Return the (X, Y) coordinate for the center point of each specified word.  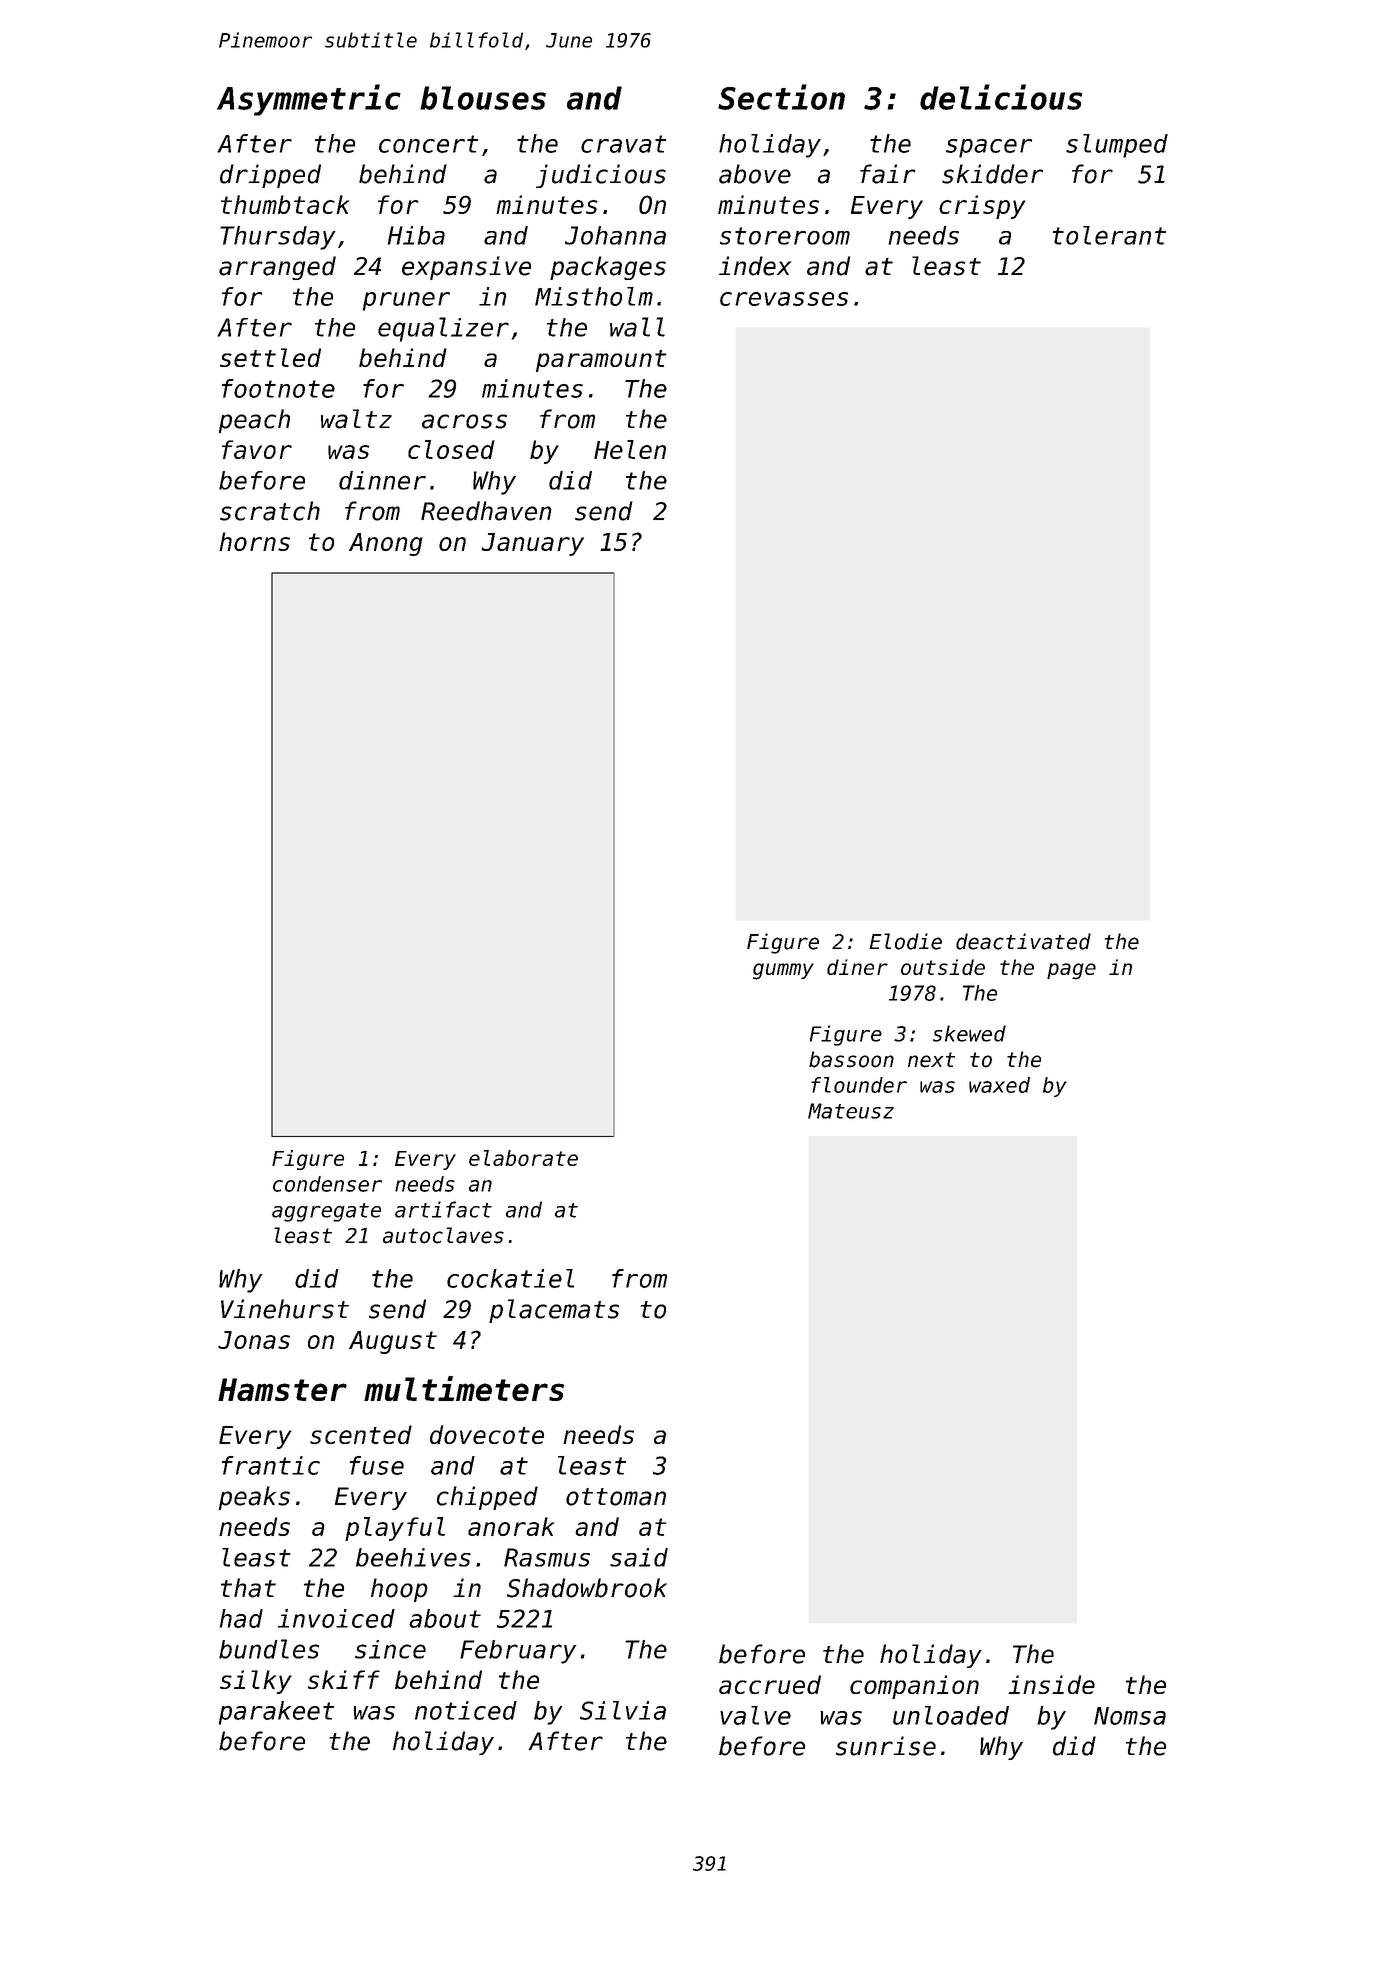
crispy (982, 207)
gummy (783, 971)
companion (914, 1687)
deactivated (1023, 941)
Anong (386, 544)
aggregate (326, 1212)
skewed (969, 1033)
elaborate (523, 1158)
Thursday (278, 238)
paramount (601, 361)
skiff (344, 1679)
